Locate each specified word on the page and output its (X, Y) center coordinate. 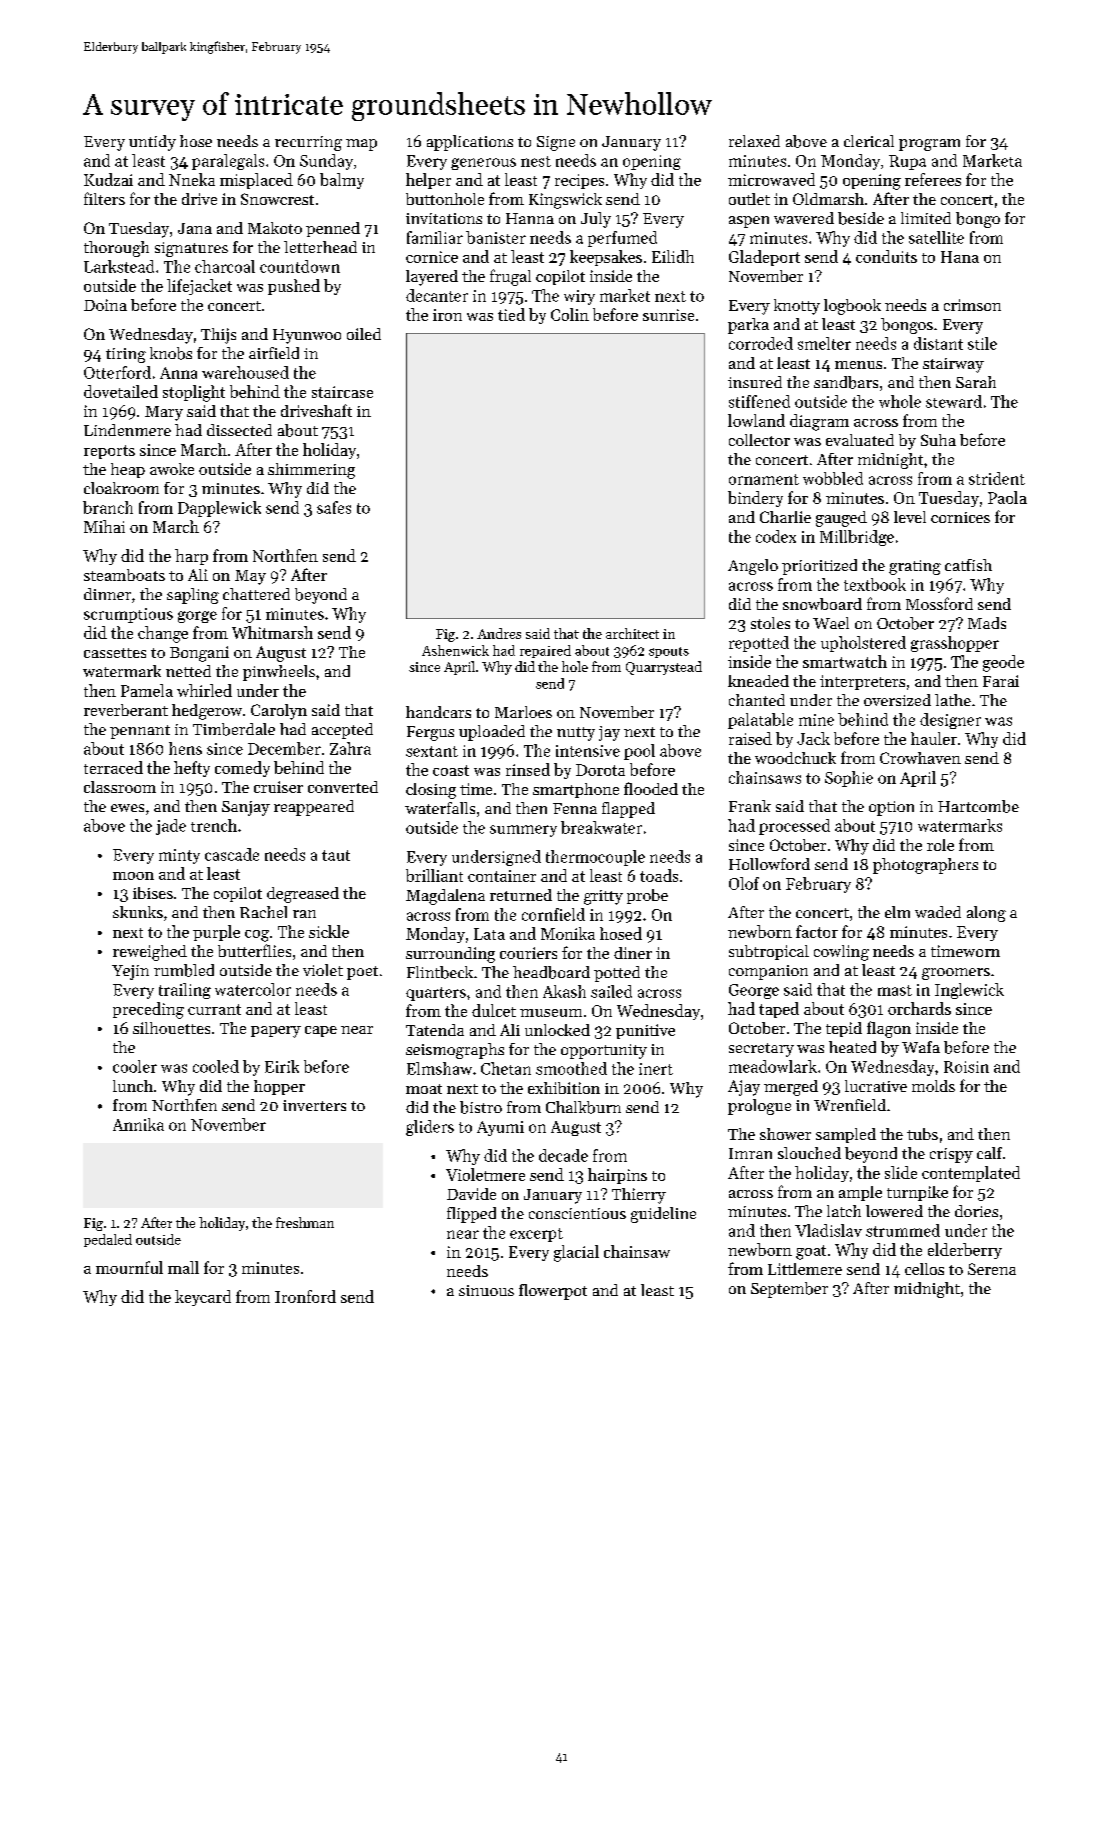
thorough (116, 249)
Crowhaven (920, 758)
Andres (499, 633)
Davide (471, 1194)
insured (755, 382)
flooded (651, 788)
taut (336, 855)
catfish (968, 565)
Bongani (199, 654)
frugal (510, 277)
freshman (305, 1222)
